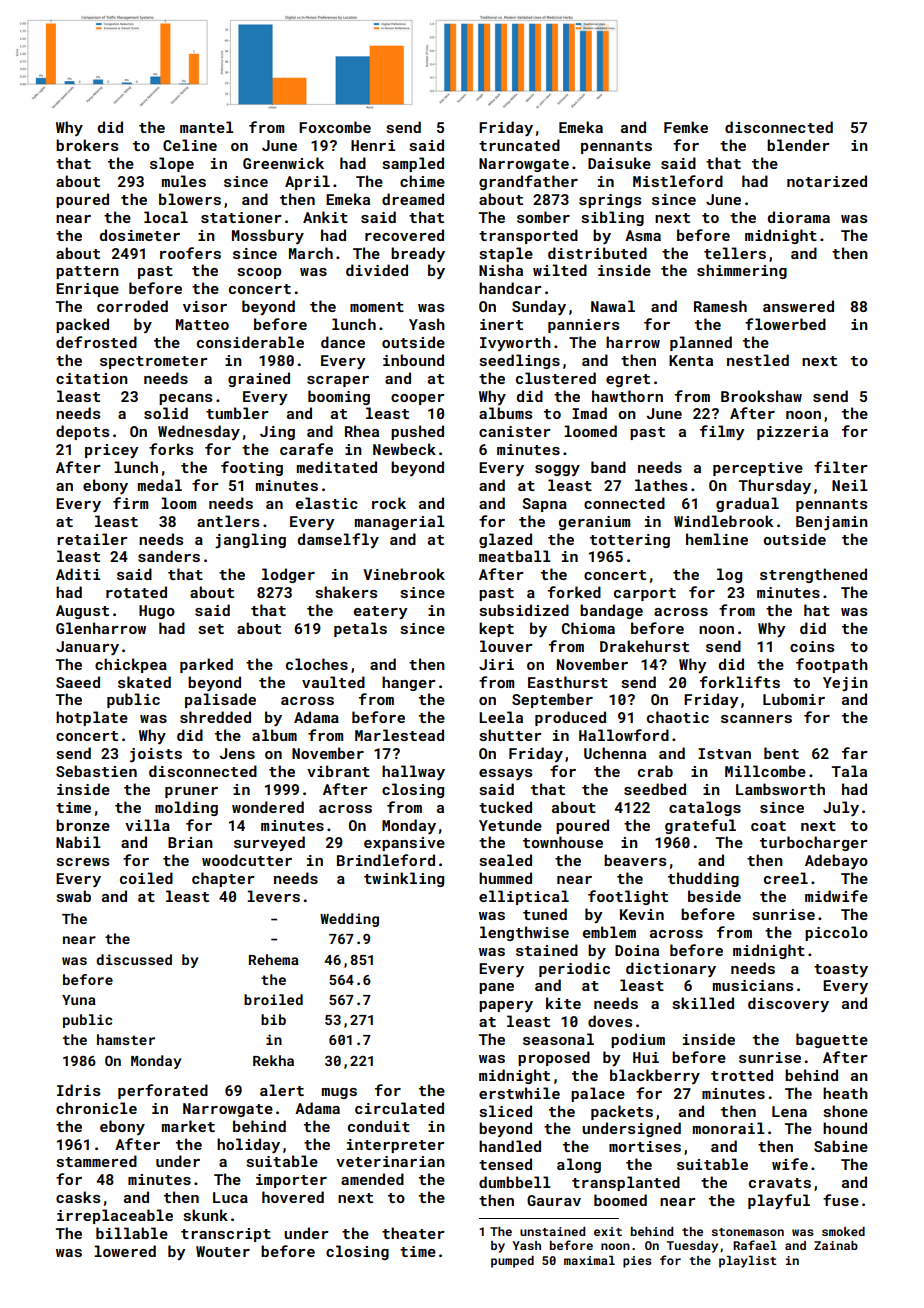 The height and width of the screenshot is (1308, 924). What do you see at coordinates (686, 127) in the screenshot?
I see `Femke` at bounding box center [686, 127].
